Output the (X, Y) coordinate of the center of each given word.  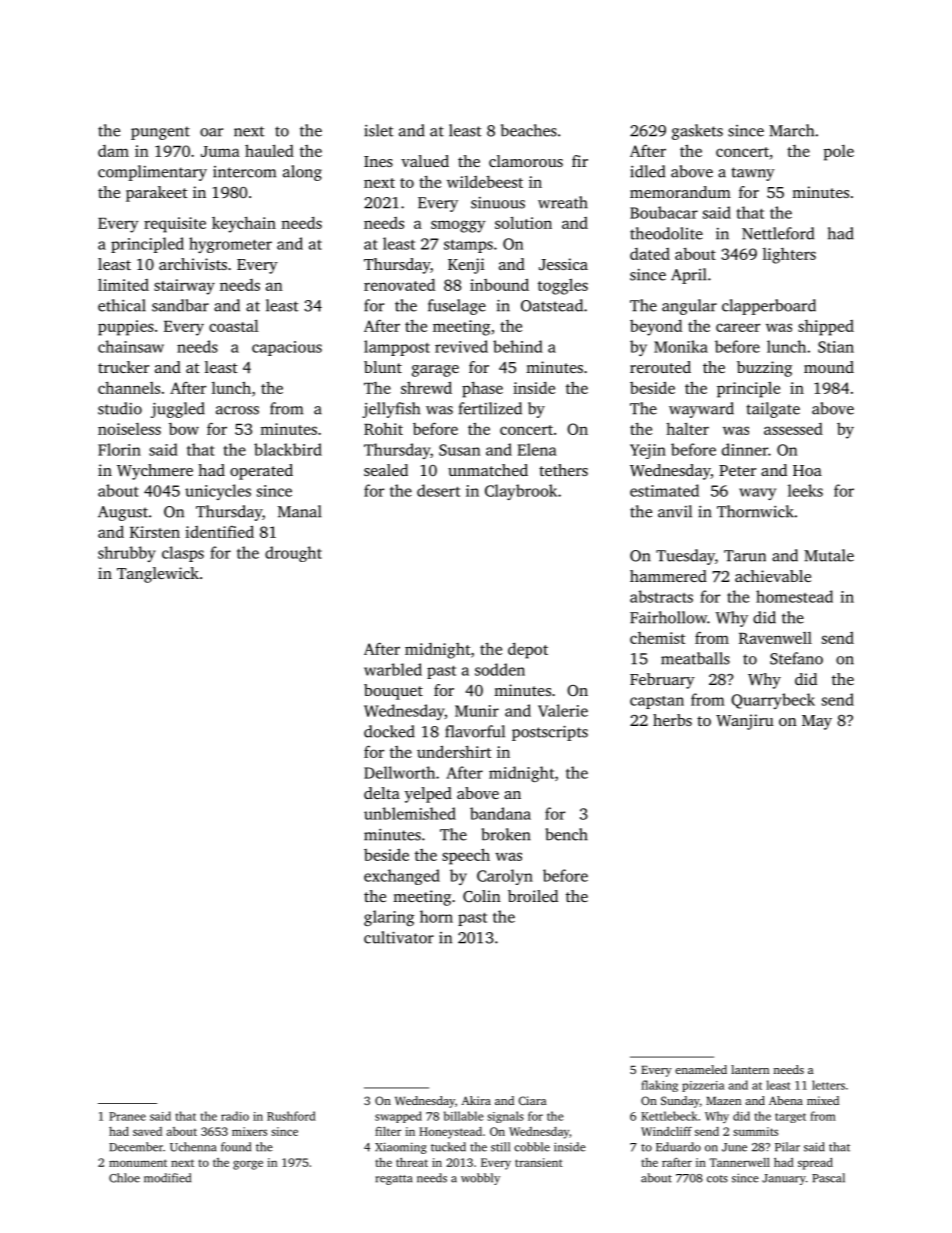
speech (466, 856)
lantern (750, 1069)
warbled (393, 669)
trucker (123, 367)
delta (382, 793)
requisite (175, 225)
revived (461, 346)
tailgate (773, 410)
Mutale (829, 555)
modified (167, 1178)
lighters (789, 256)
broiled (533, 896)
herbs (672, 720)
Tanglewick (158, 575)
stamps (468, 246)
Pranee (127, 1116)
